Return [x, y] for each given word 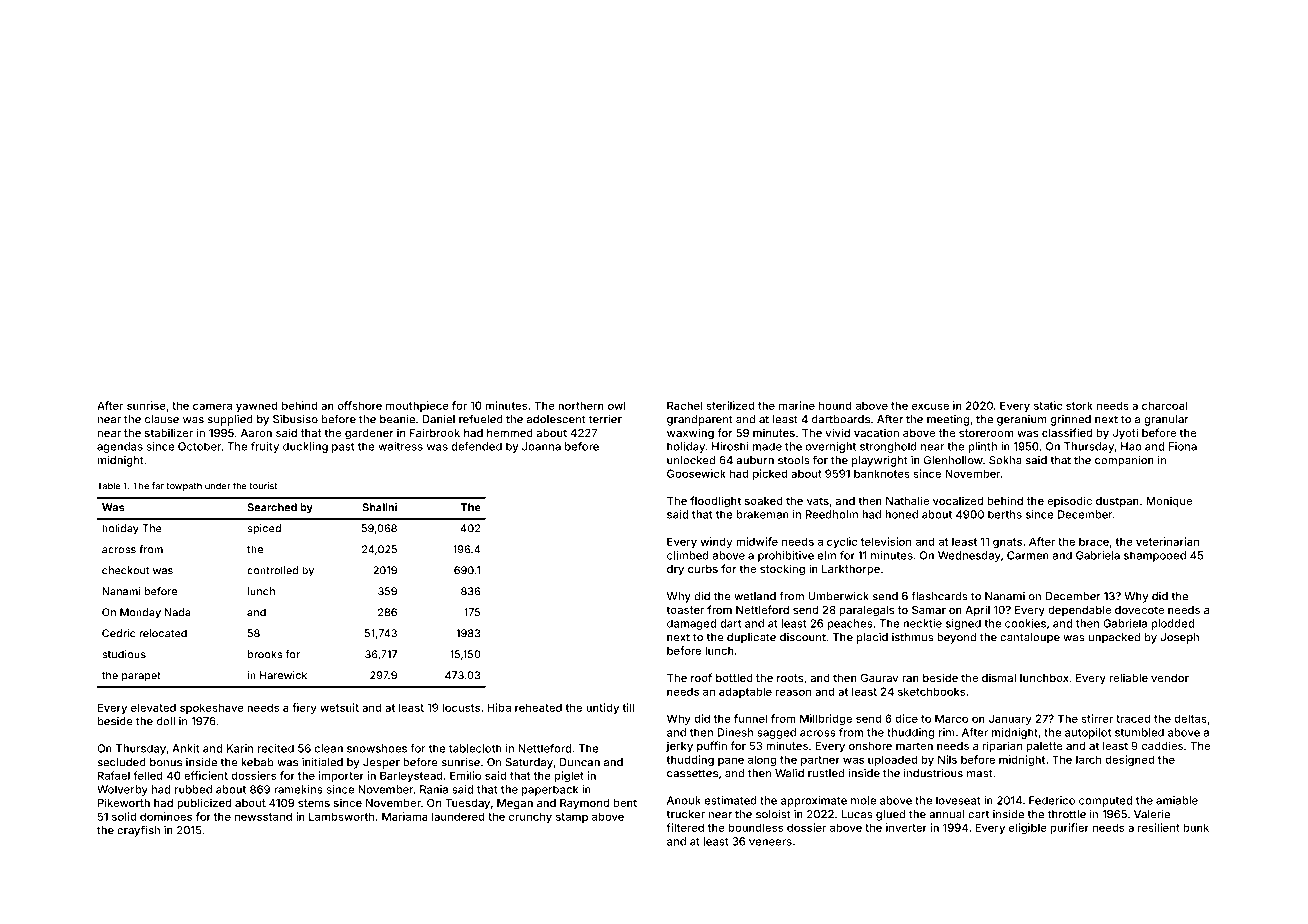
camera [212, 406]
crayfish [138, 831]
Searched [272, 507]
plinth [982, 447]
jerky [679, 747]
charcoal [1164, 405]
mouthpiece [417, 406]
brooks [265, 654]
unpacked [1114, 638]
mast [979, 773]
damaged [691, 624]
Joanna [541, 446]
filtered [685, 827]
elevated [153, 707]
